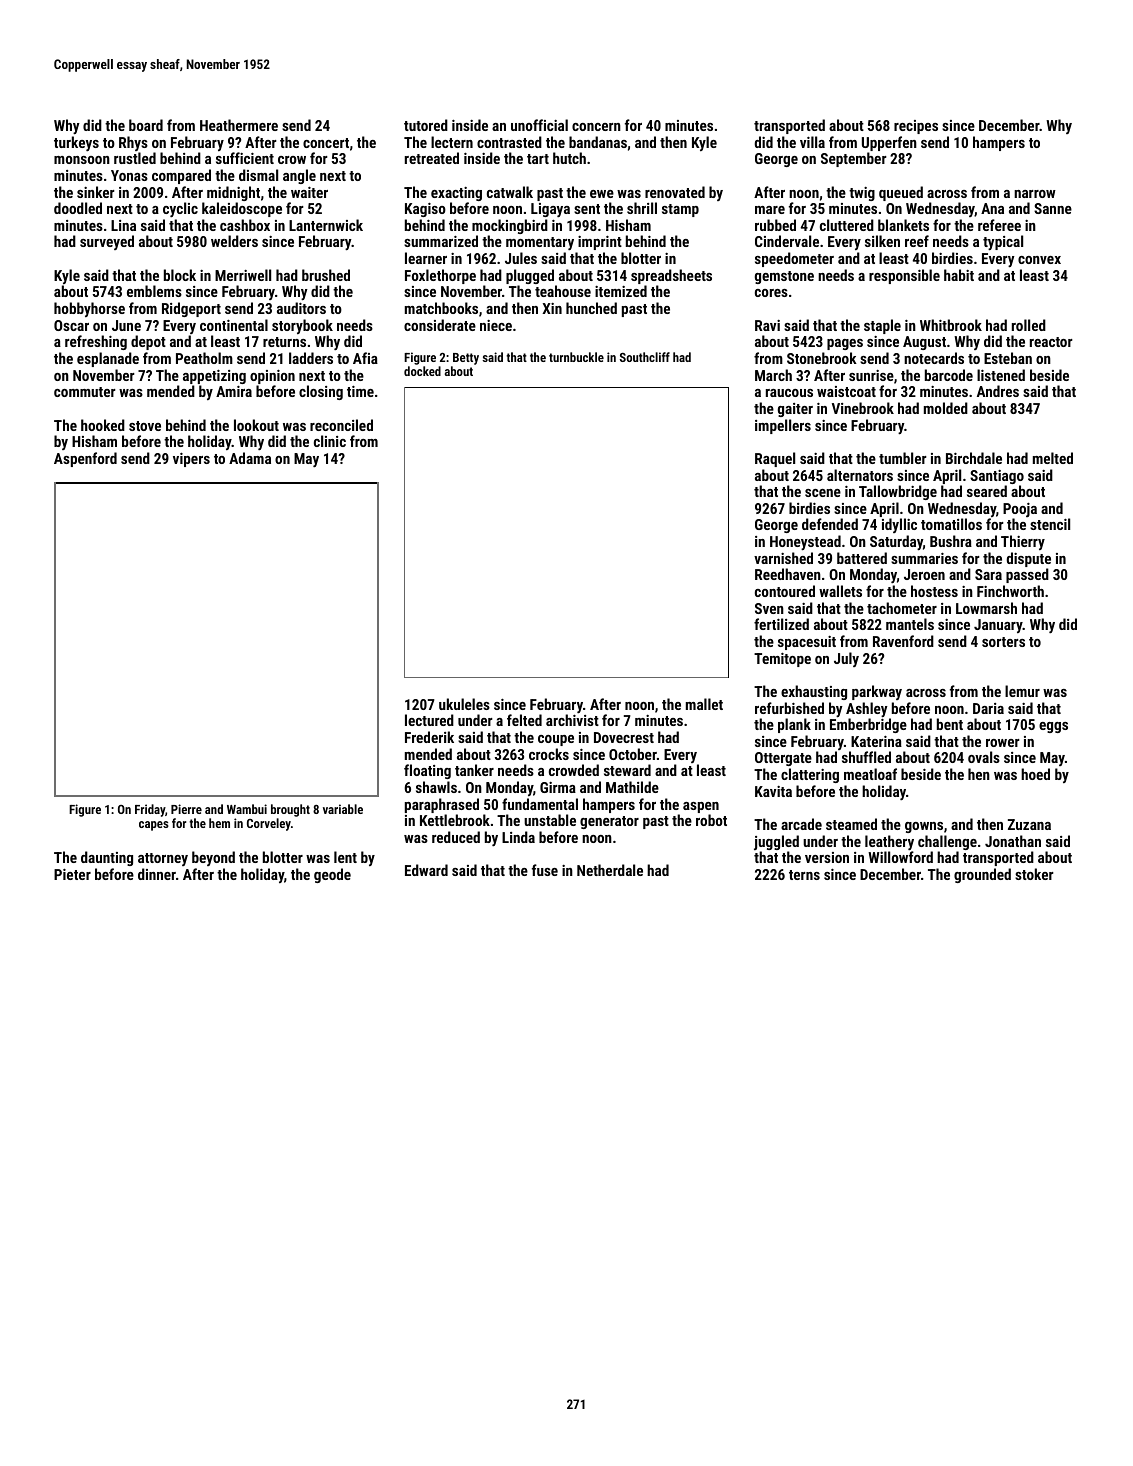 The width and height of the screenshot is (1133, 1466). I want to click on lent, so click(345, 857).
